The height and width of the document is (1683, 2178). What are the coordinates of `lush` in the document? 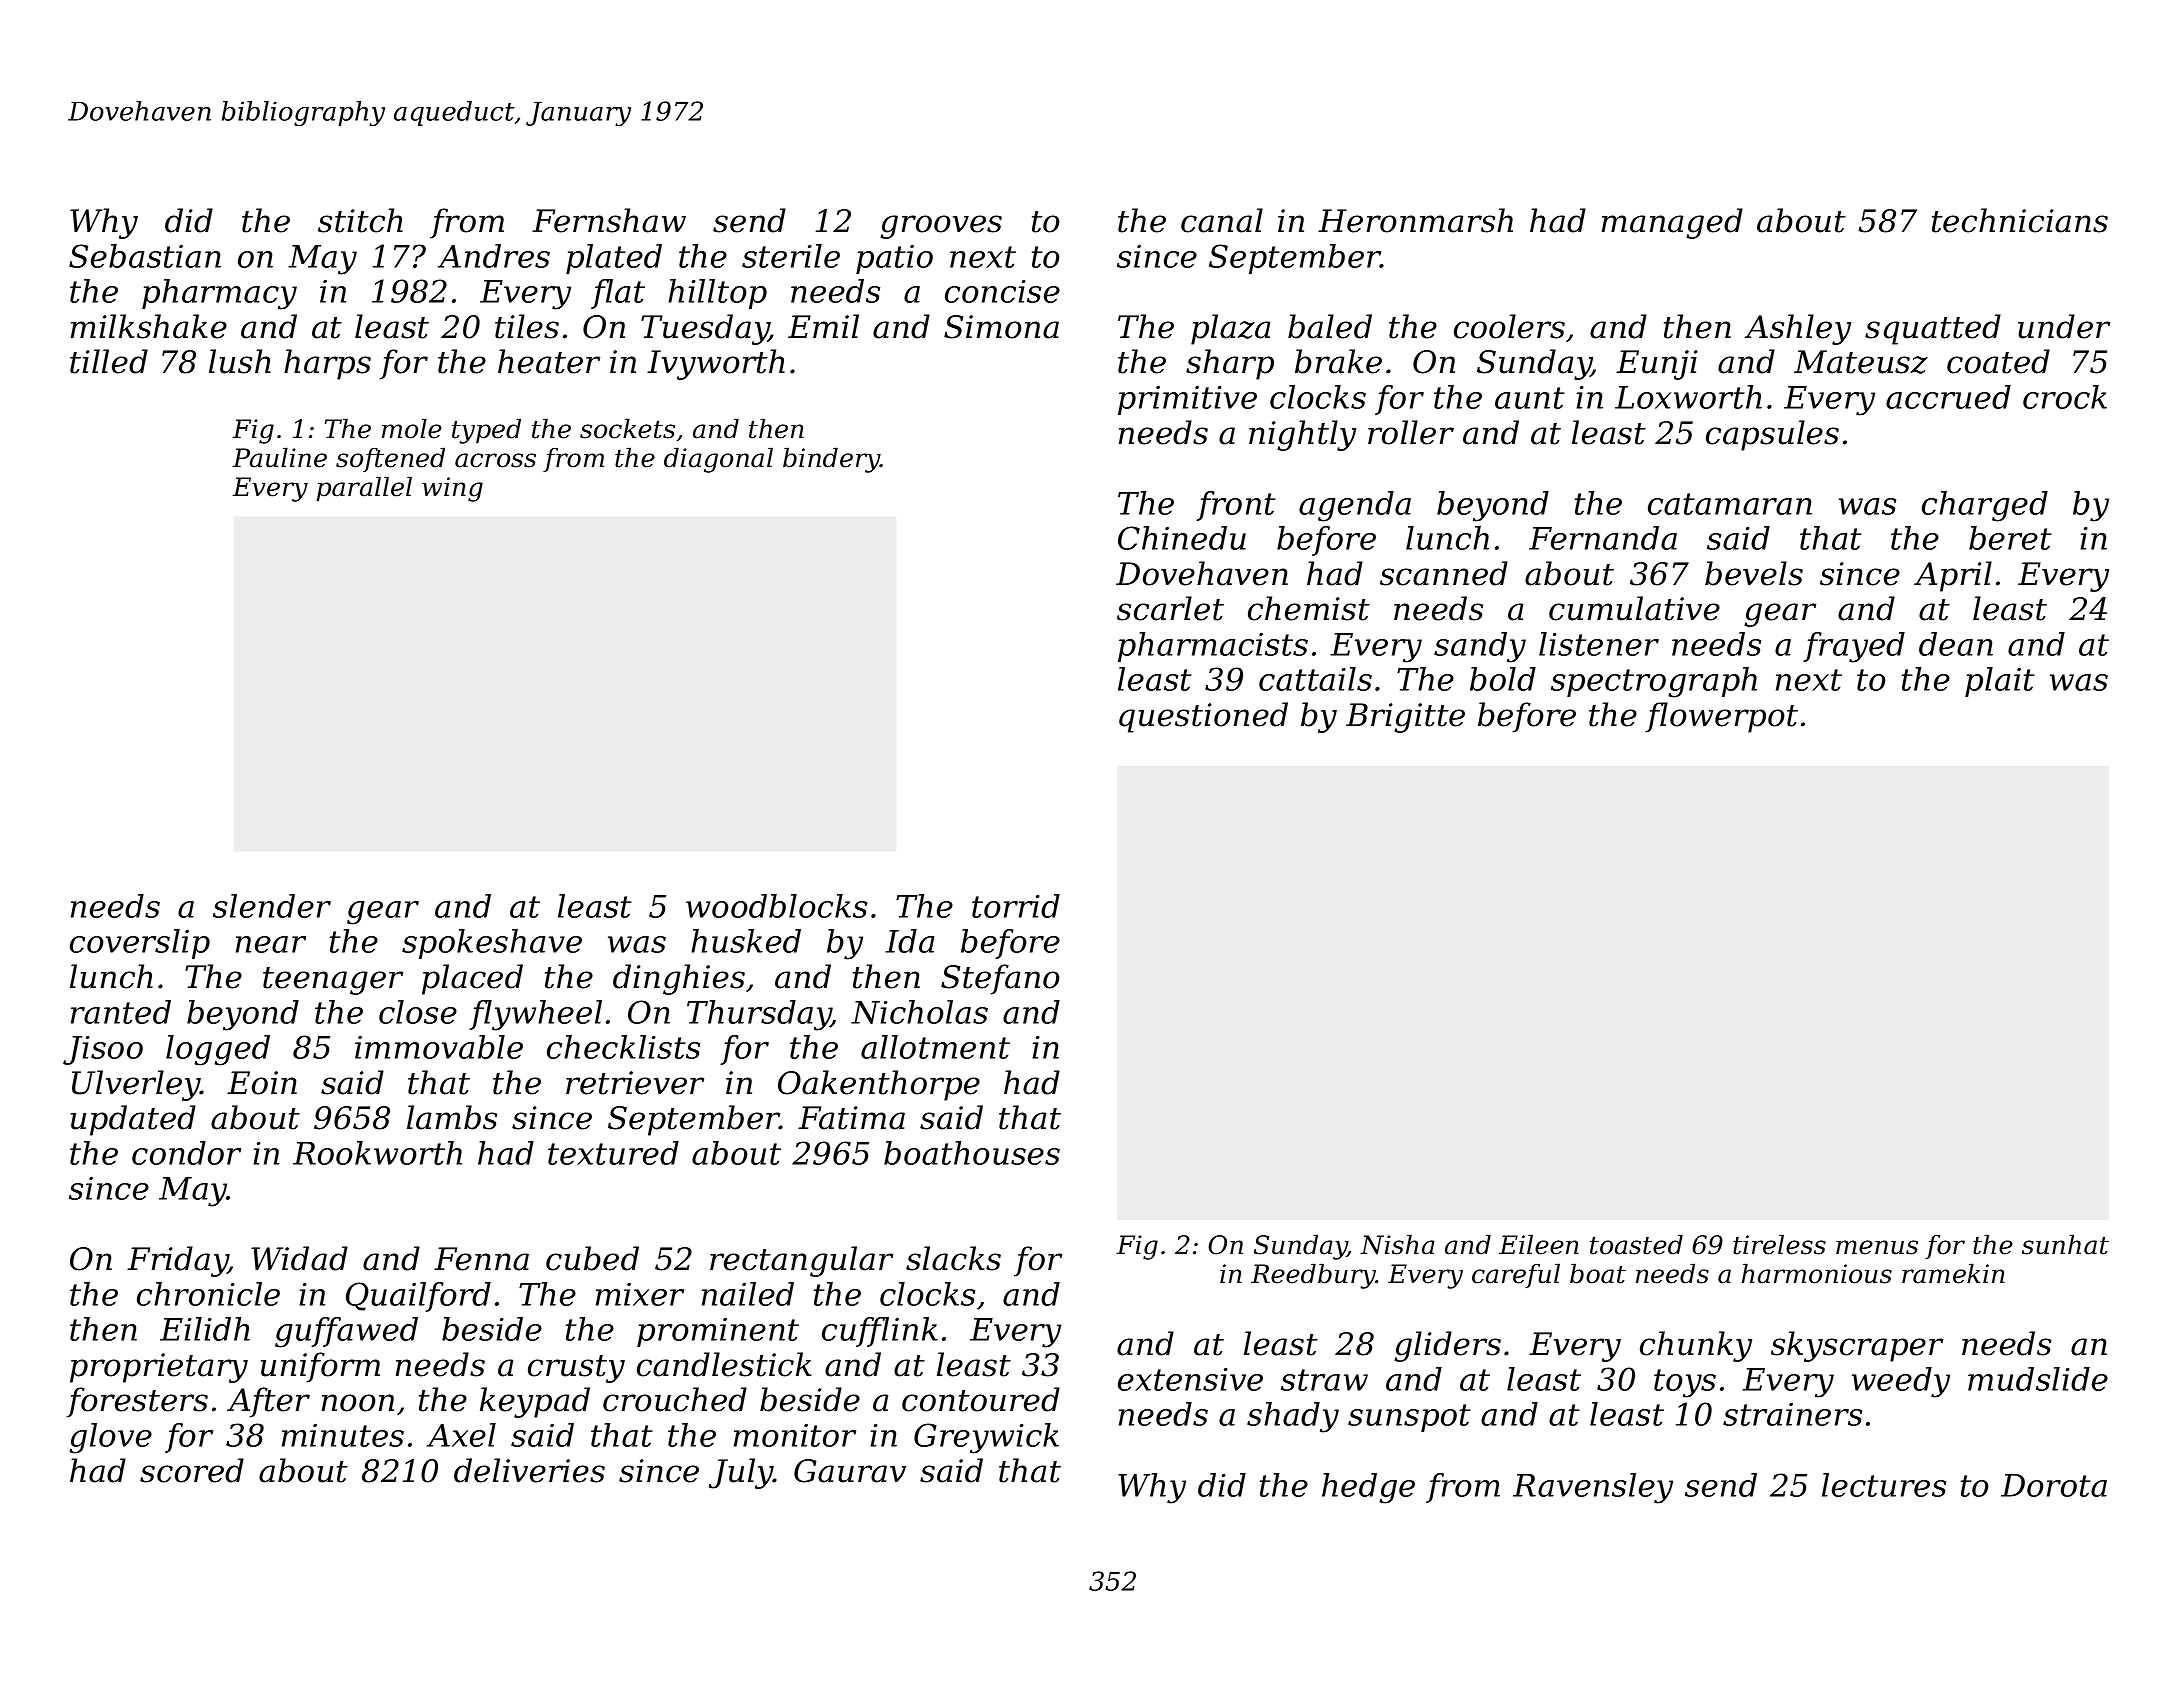 It's located at (240, 361).
